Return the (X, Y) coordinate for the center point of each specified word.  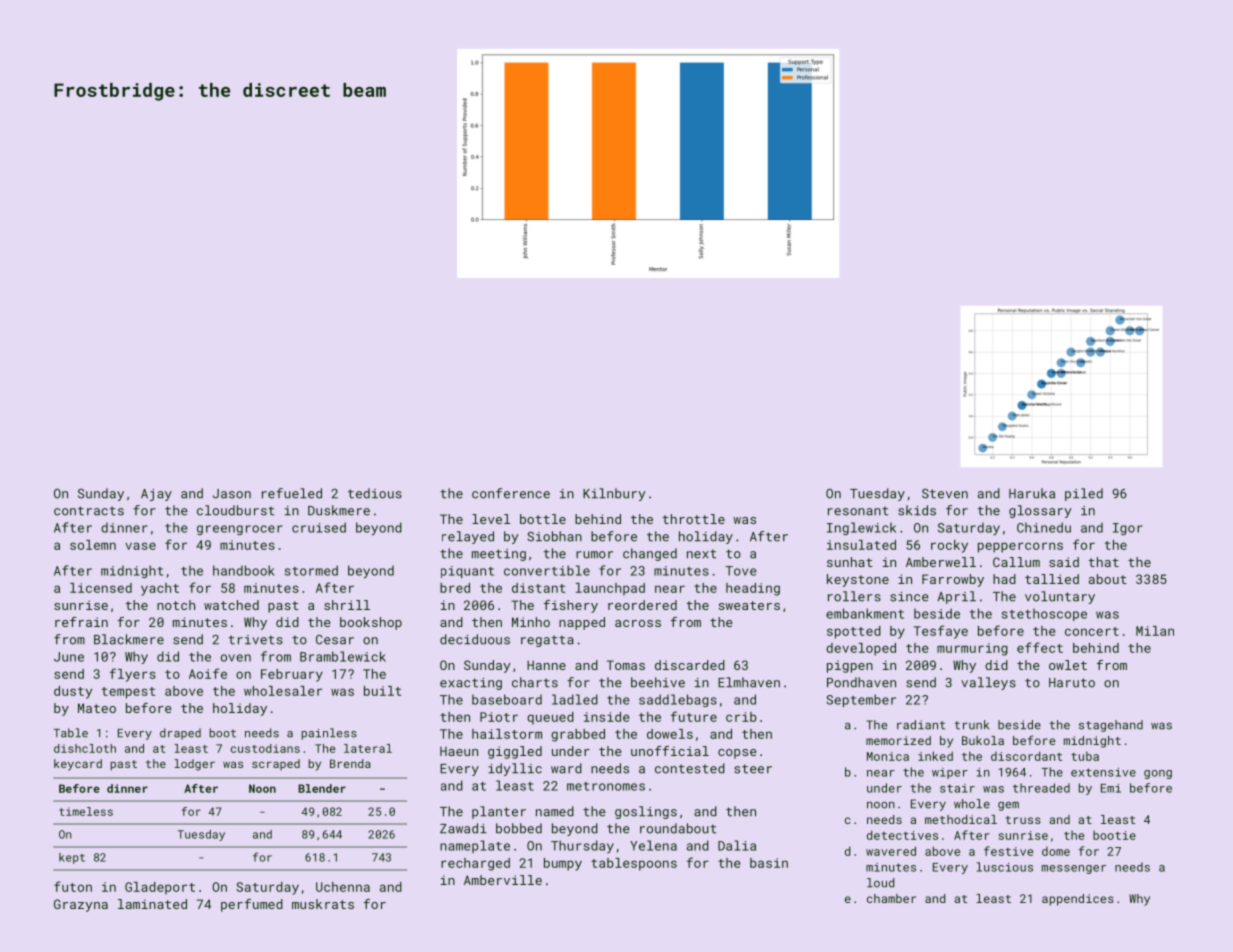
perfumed (252, 905)
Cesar (335, 640)
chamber (891, 898)
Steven (945, 494)
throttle (693, 519)
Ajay (156, 495)
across (638, 623)
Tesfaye (941, 632)
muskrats (323, 904)
